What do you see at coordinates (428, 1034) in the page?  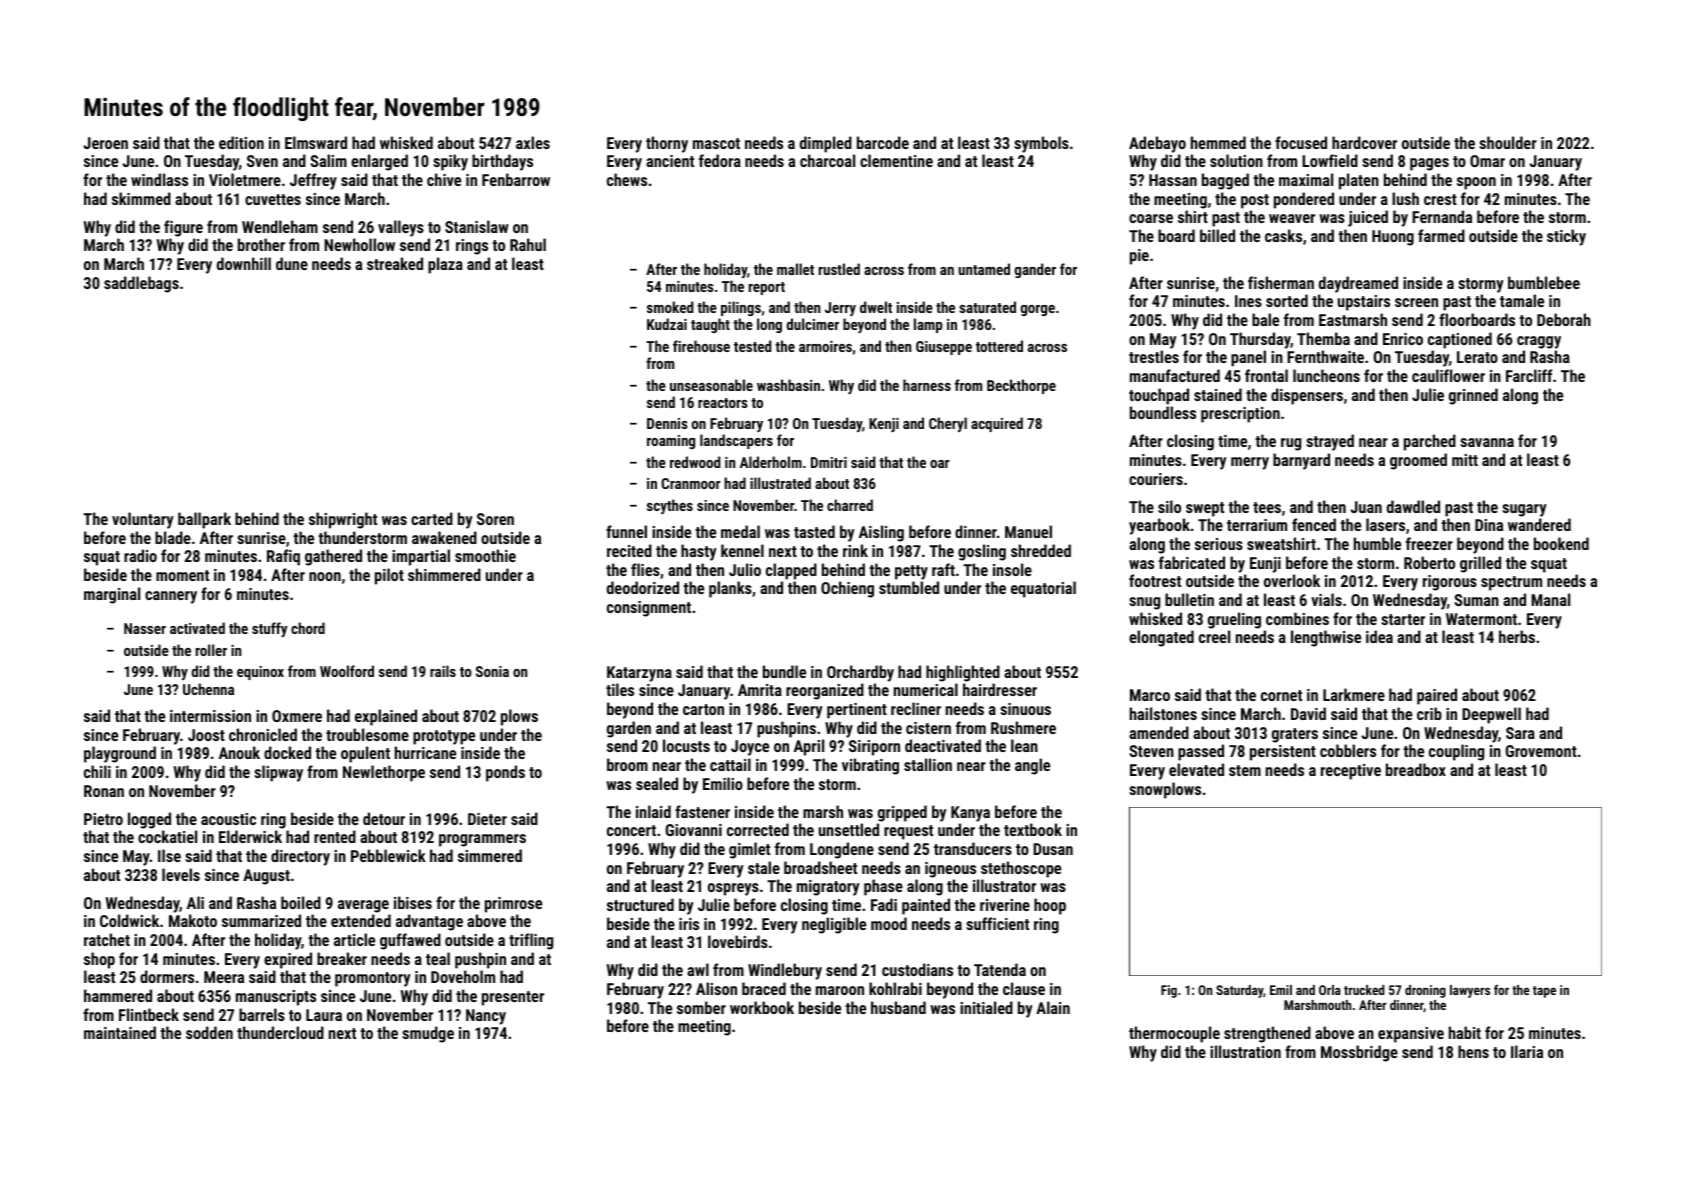 I see `smudge` at bounding box center [428, 1034].
